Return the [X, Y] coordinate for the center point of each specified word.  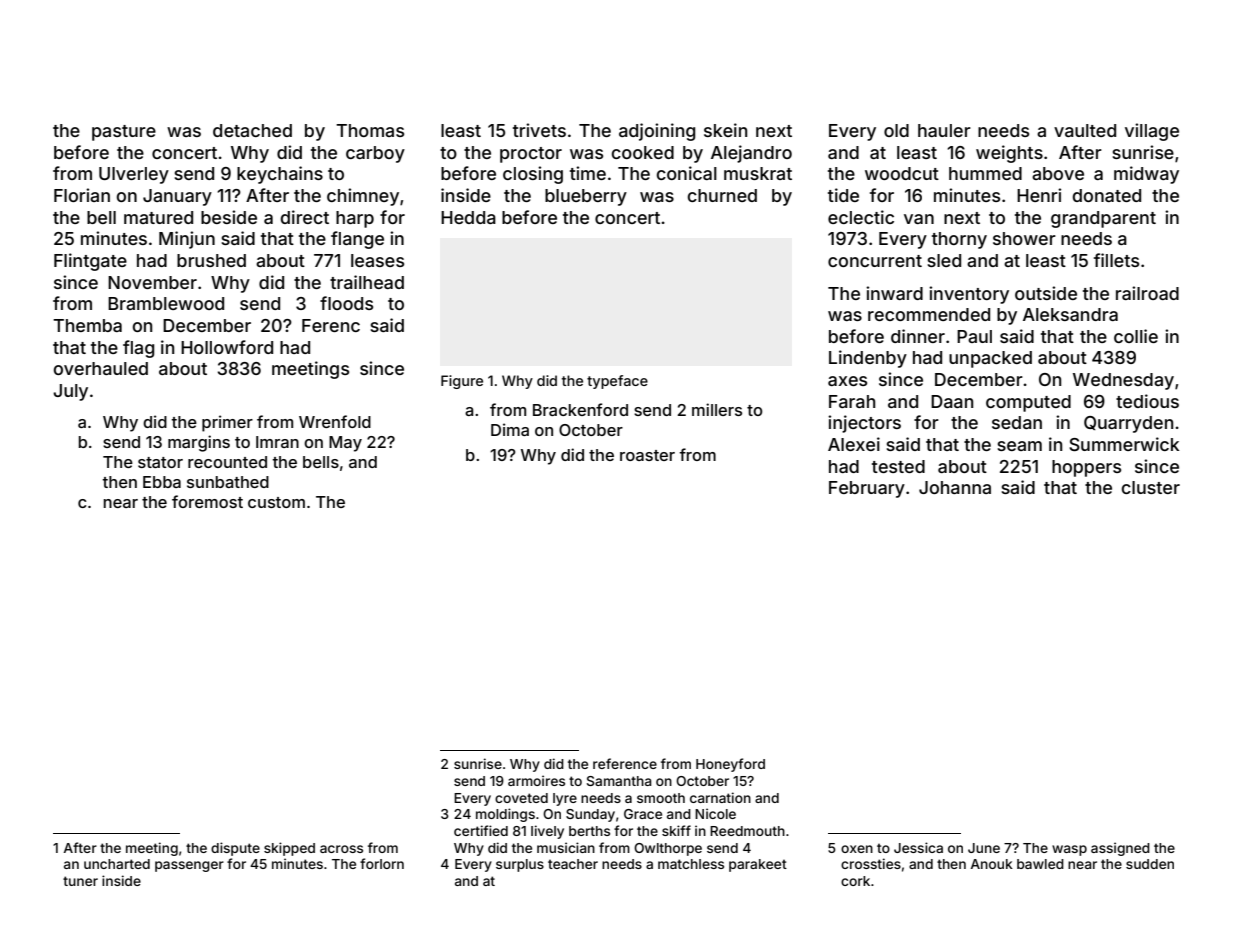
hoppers [1086, 468]
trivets [539, 130]
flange [357, 240]
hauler [944, 130]
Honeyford [730, 765]
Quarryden [1128, 424]
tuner [80, 881]
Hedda [468, 217]
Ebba [162, 482]
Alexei [854, 444]
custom [276, 502]
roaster [647, 455]
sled [944, 260]
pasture [124, 133]
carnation [720, 797]
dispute [235, 849]
